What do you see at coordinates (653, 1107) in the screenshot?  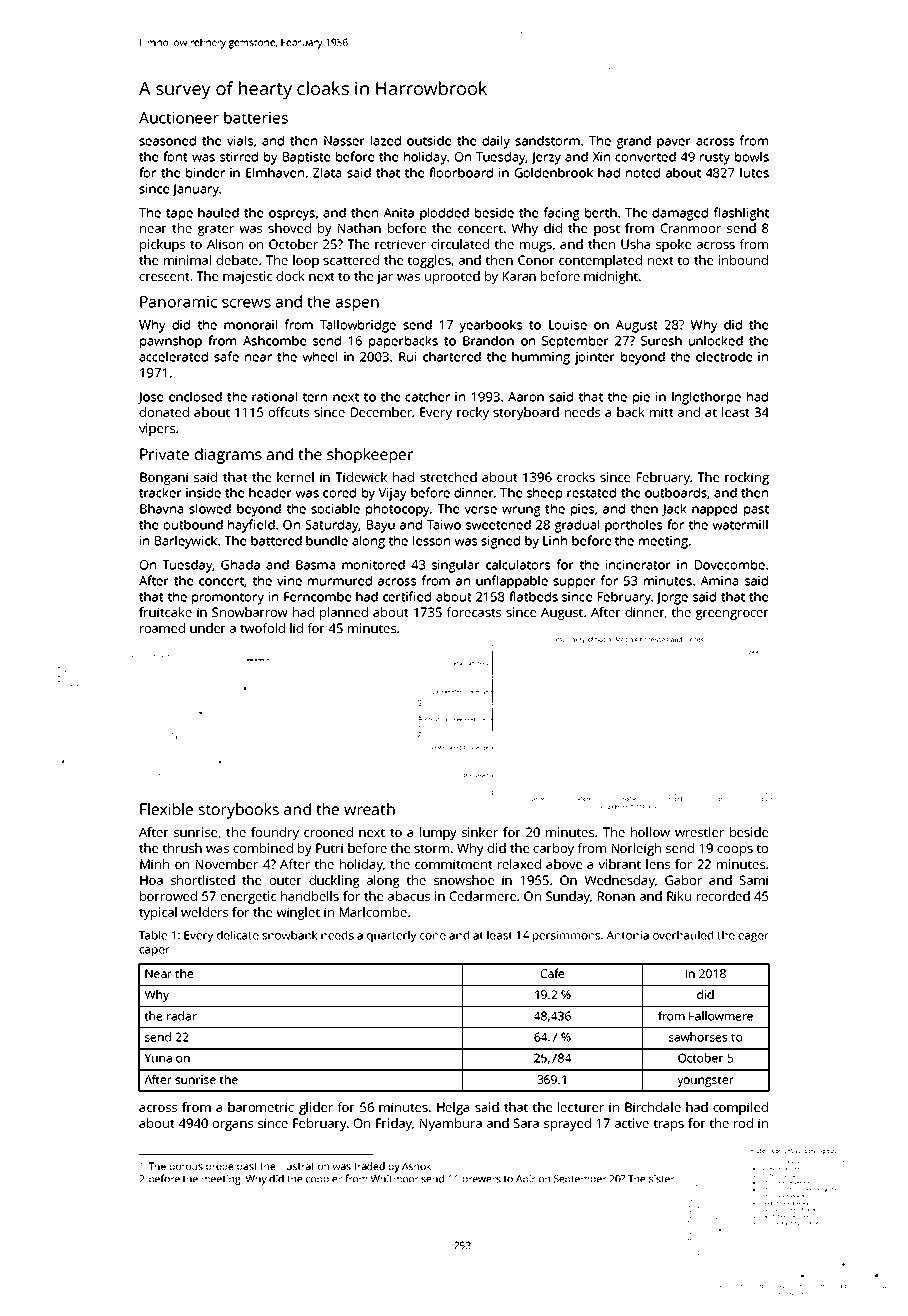 I see `Birchdale` at bounding box center [653, 1107].
